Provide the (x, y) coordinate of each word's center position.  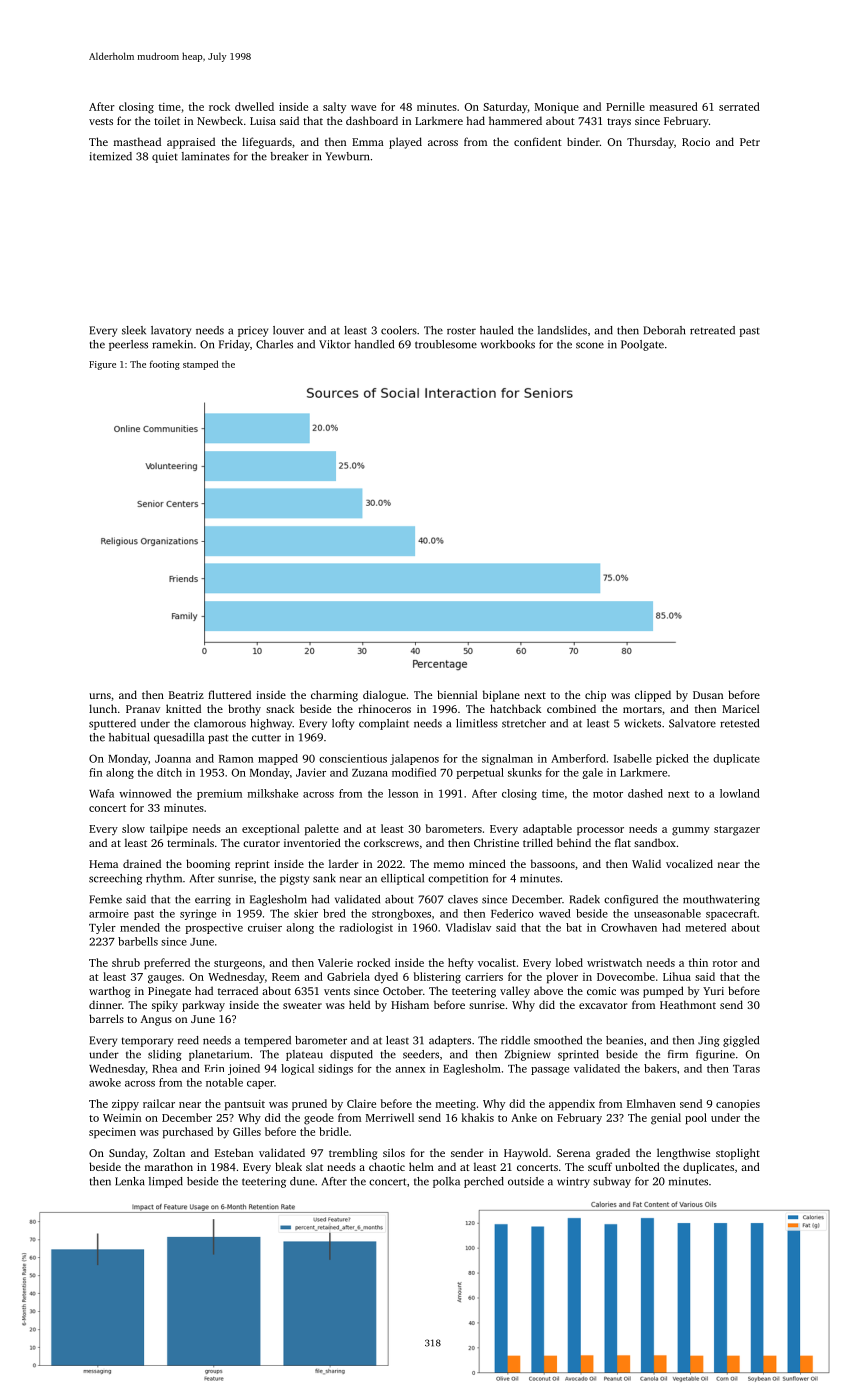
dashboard (372, 120)
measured (674, 106)
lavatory (171, 331)
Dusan (708, 695)
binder (583, 141)
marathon (169, 1166)
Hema (103, 864)
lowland (740, 793)
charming (334, 696)
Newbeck (220, 120)
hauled (496, 330)
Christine (496, 842)
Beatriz (186, 695)
